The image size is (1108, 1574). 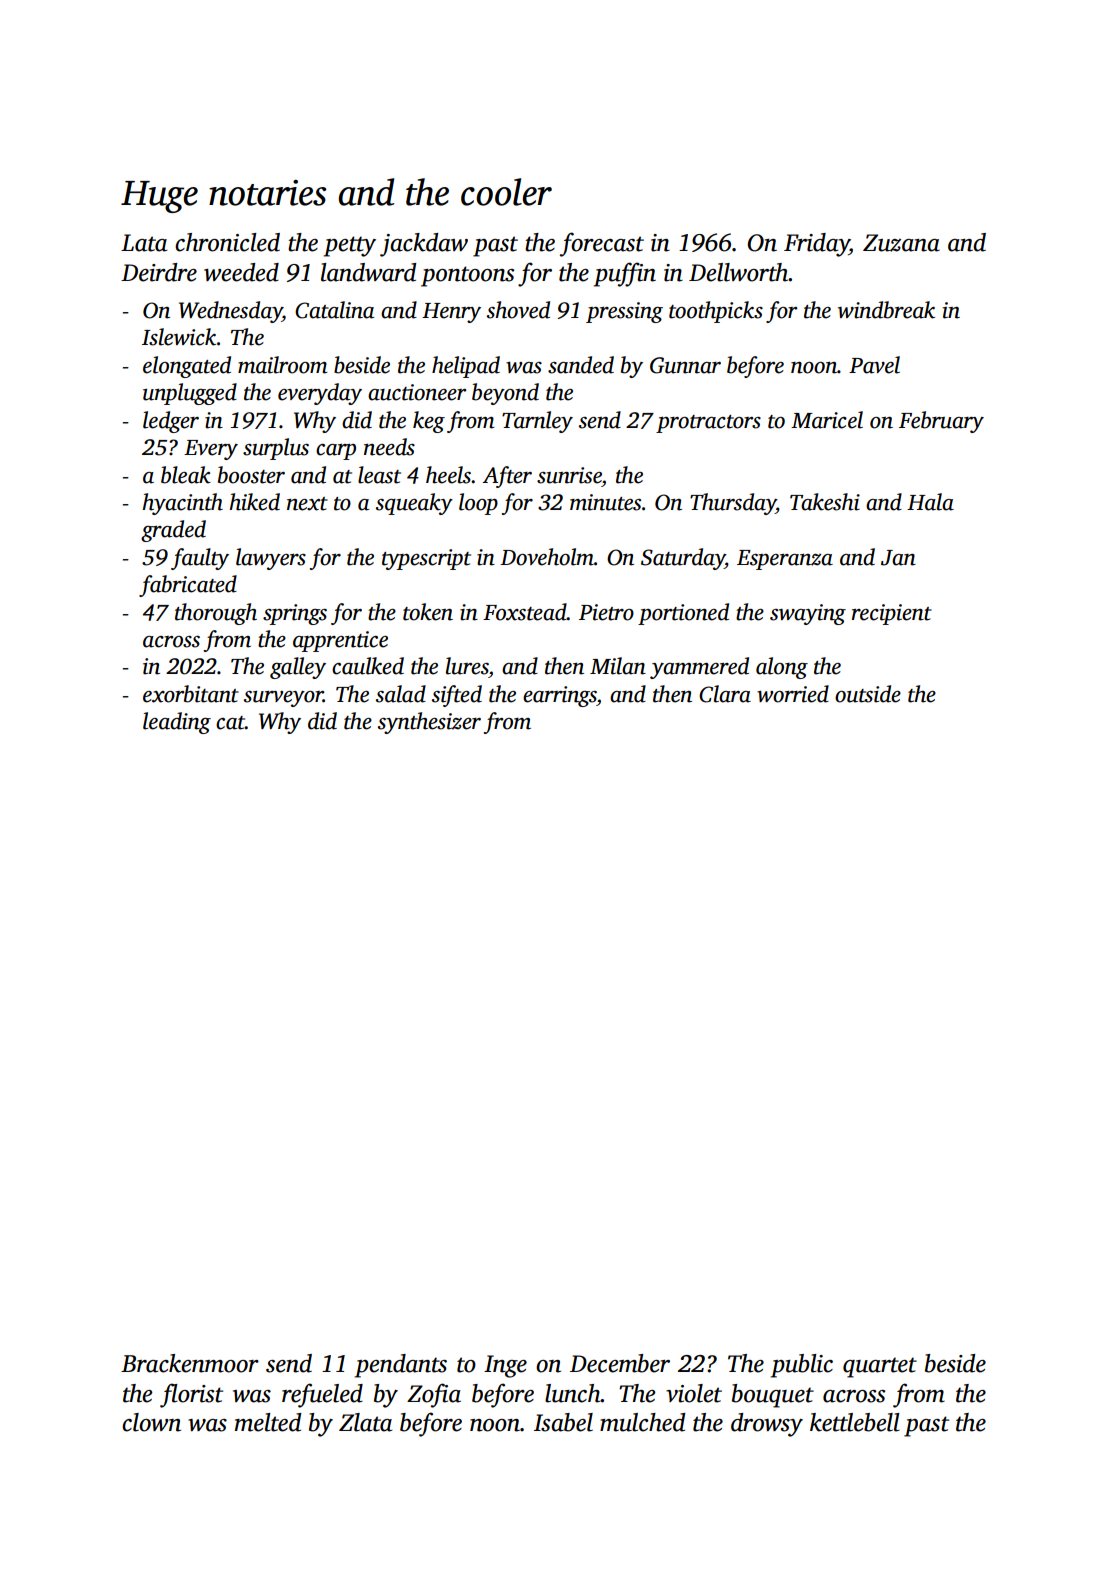 I want to click on leading, so click(x=177, y=723).
